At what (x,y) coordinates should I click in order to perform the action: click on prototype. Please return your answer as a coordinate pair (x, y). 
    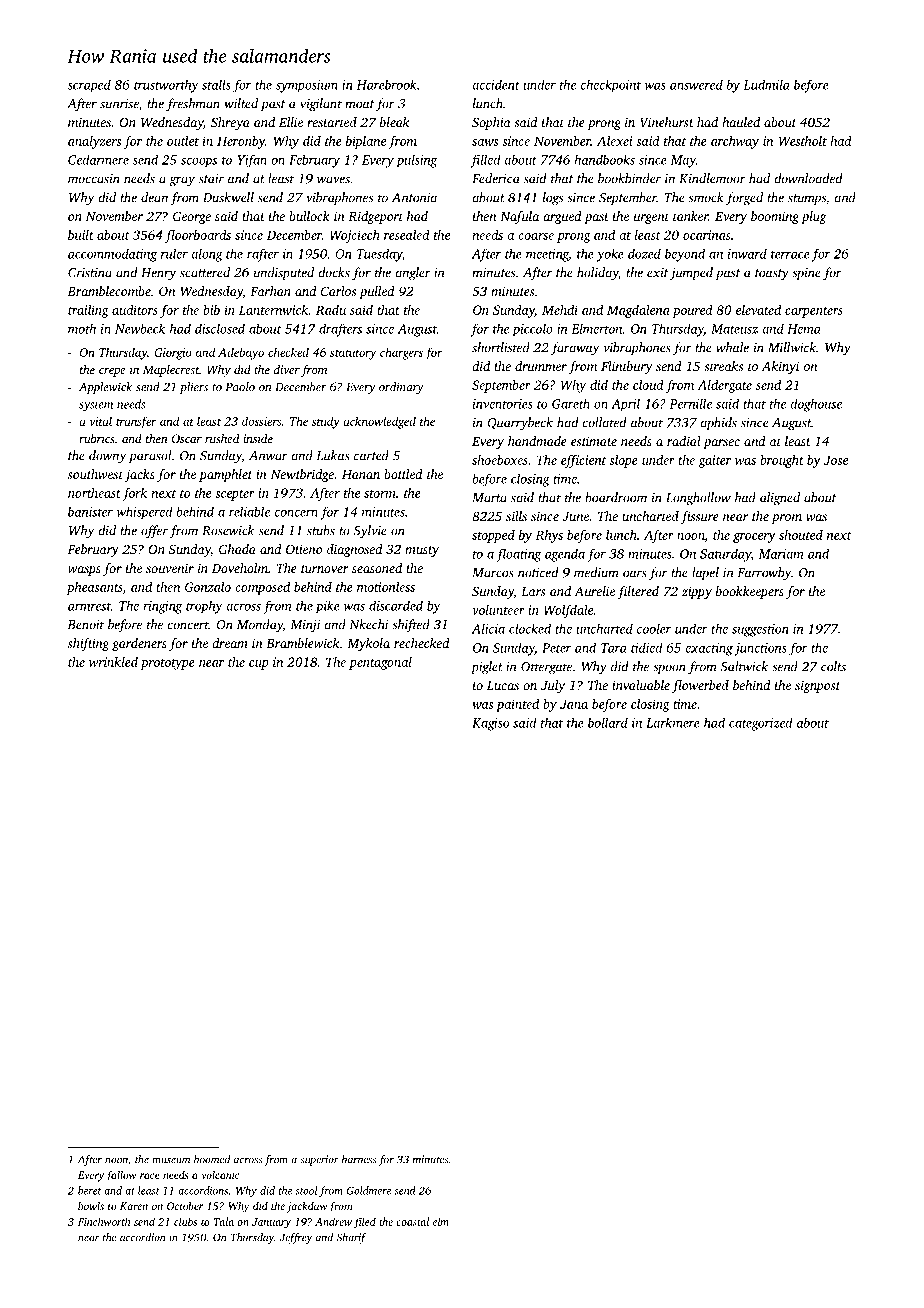
    Looking at the image, I should click on (167, 664).
